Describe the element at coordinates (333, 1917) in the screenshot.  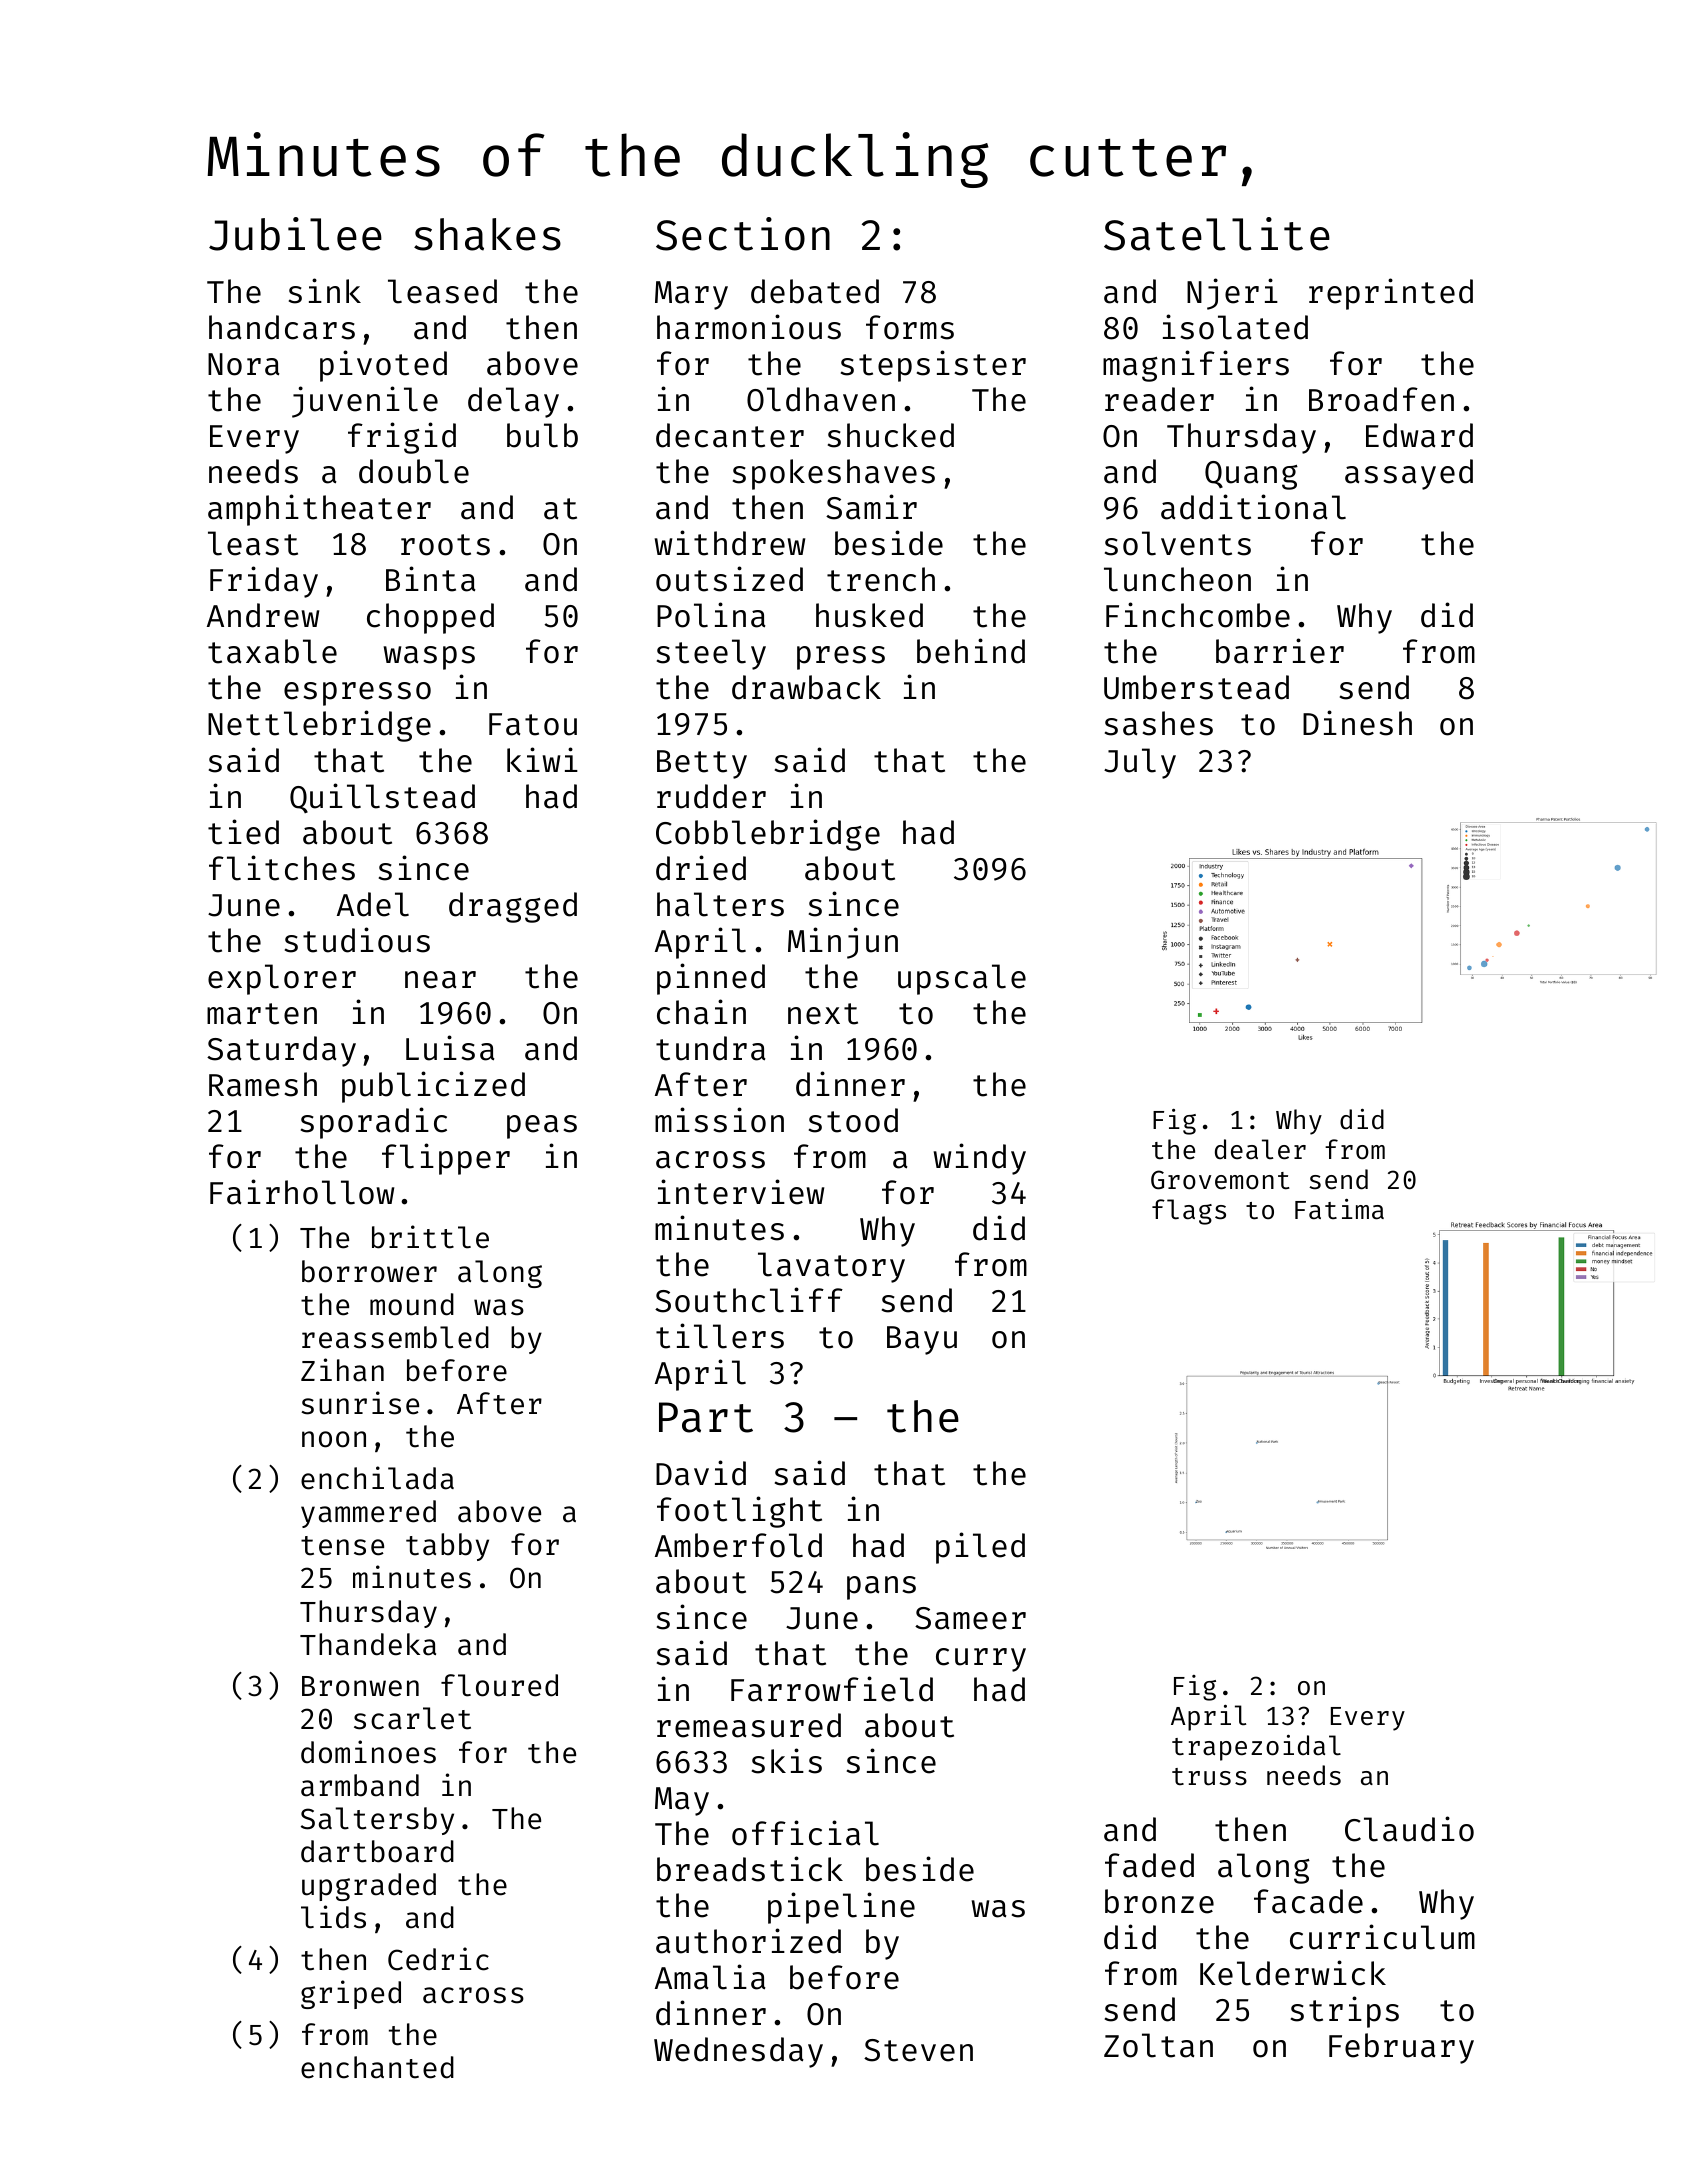
I see `lids` at that location.
